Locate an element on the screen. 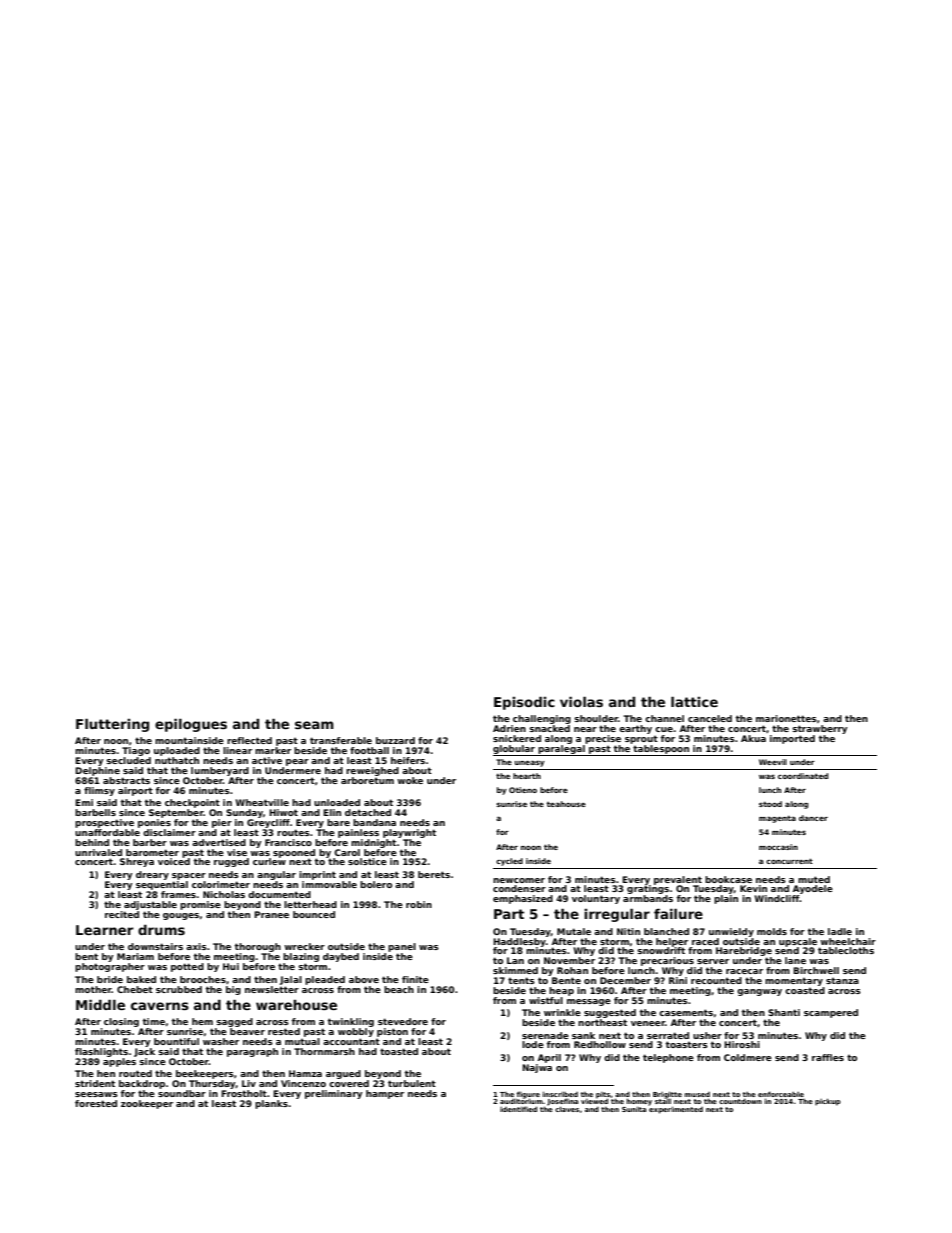  strawberry is located at coordinates (819, 729).
